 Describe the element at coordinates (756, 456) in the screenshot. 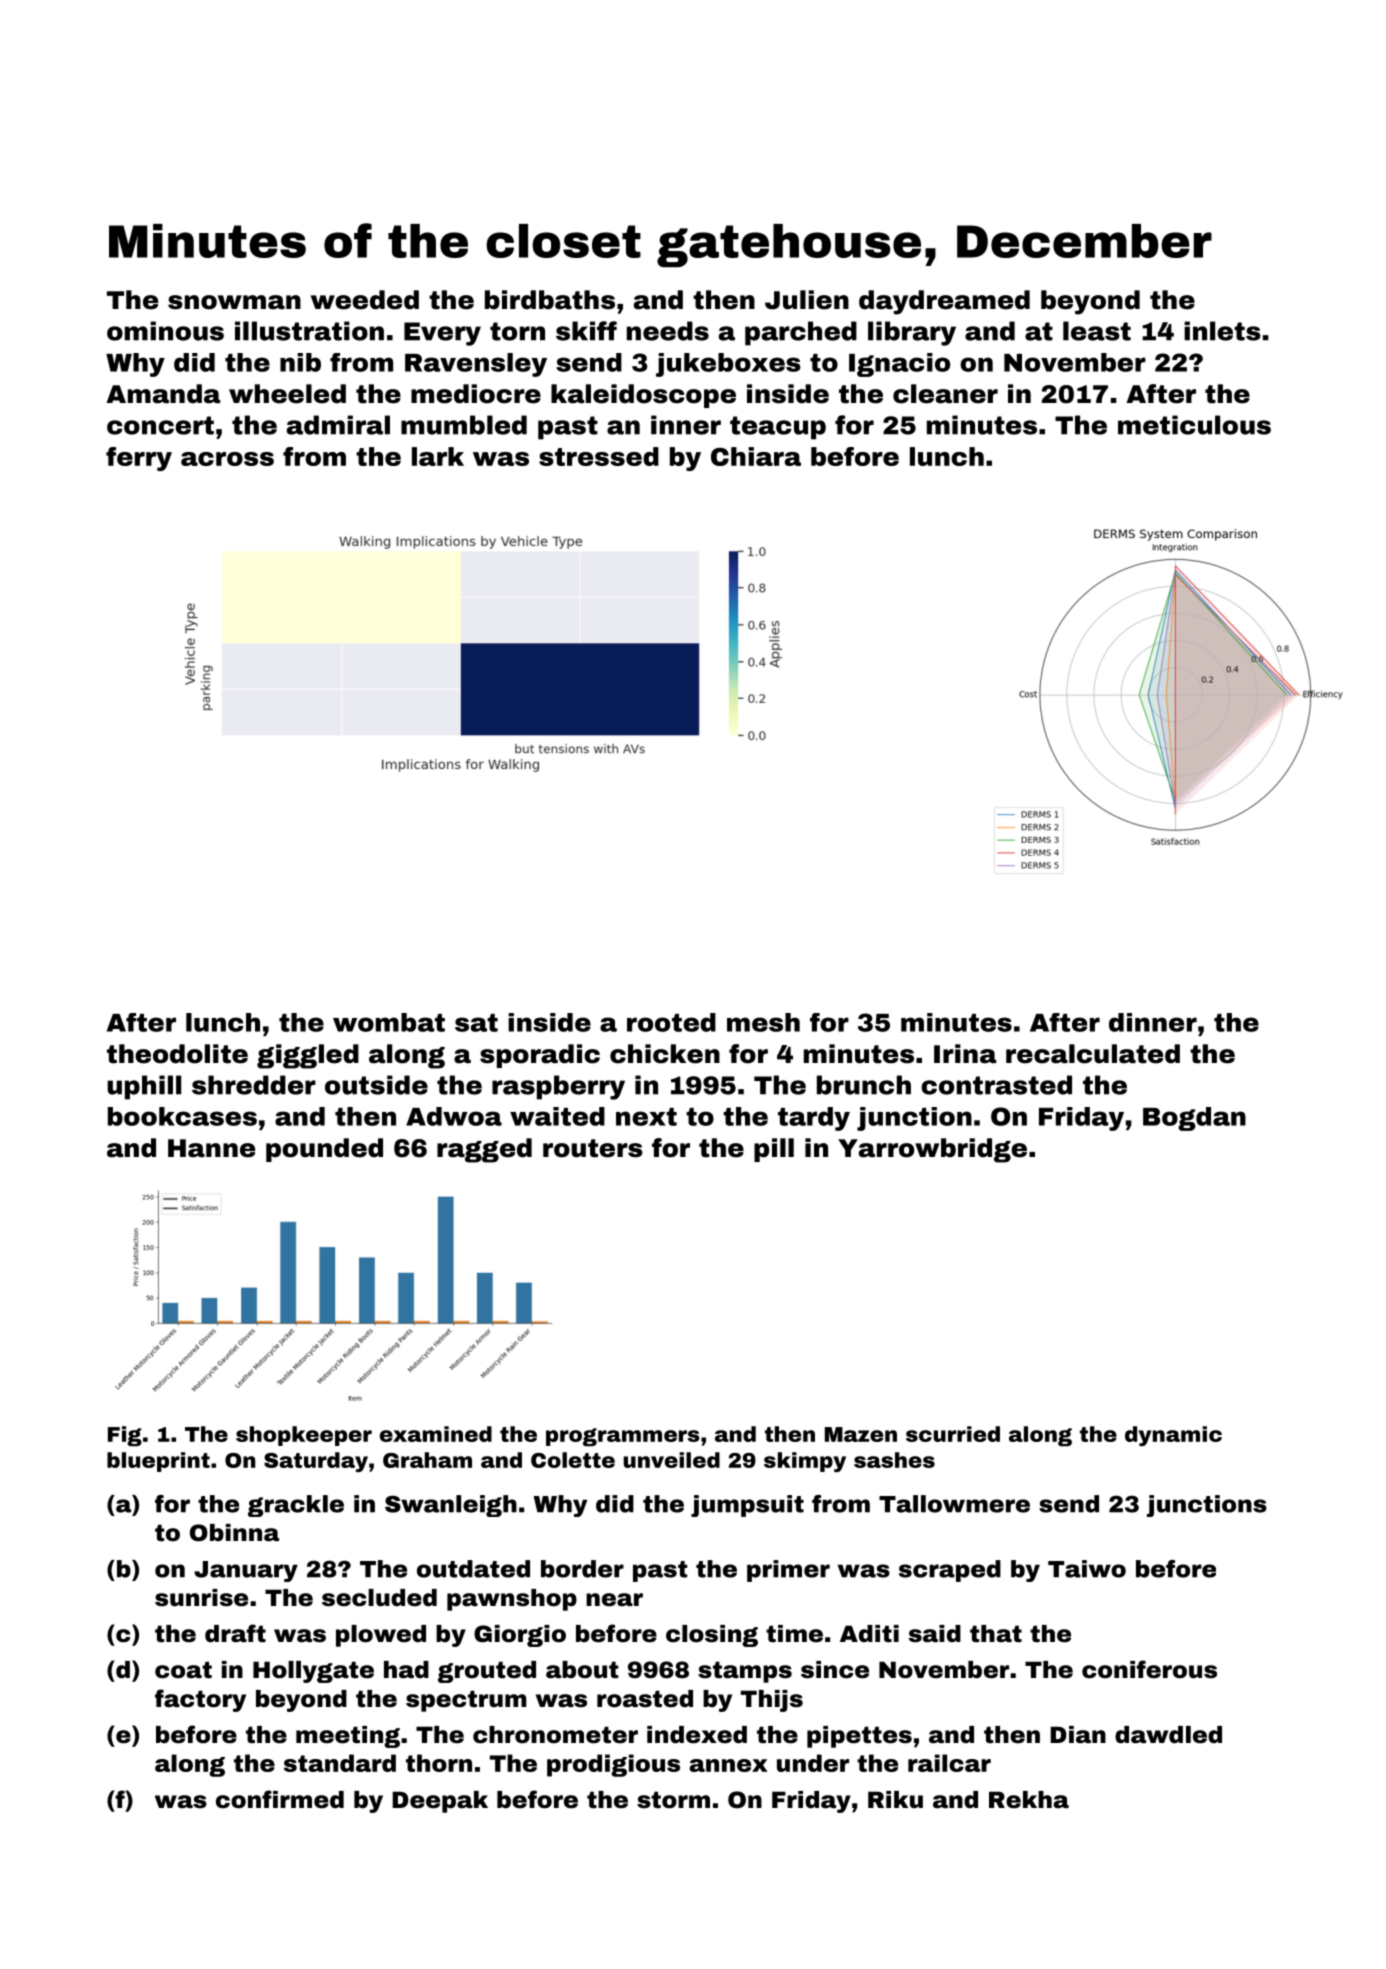

I see `Chiara` at that location.
